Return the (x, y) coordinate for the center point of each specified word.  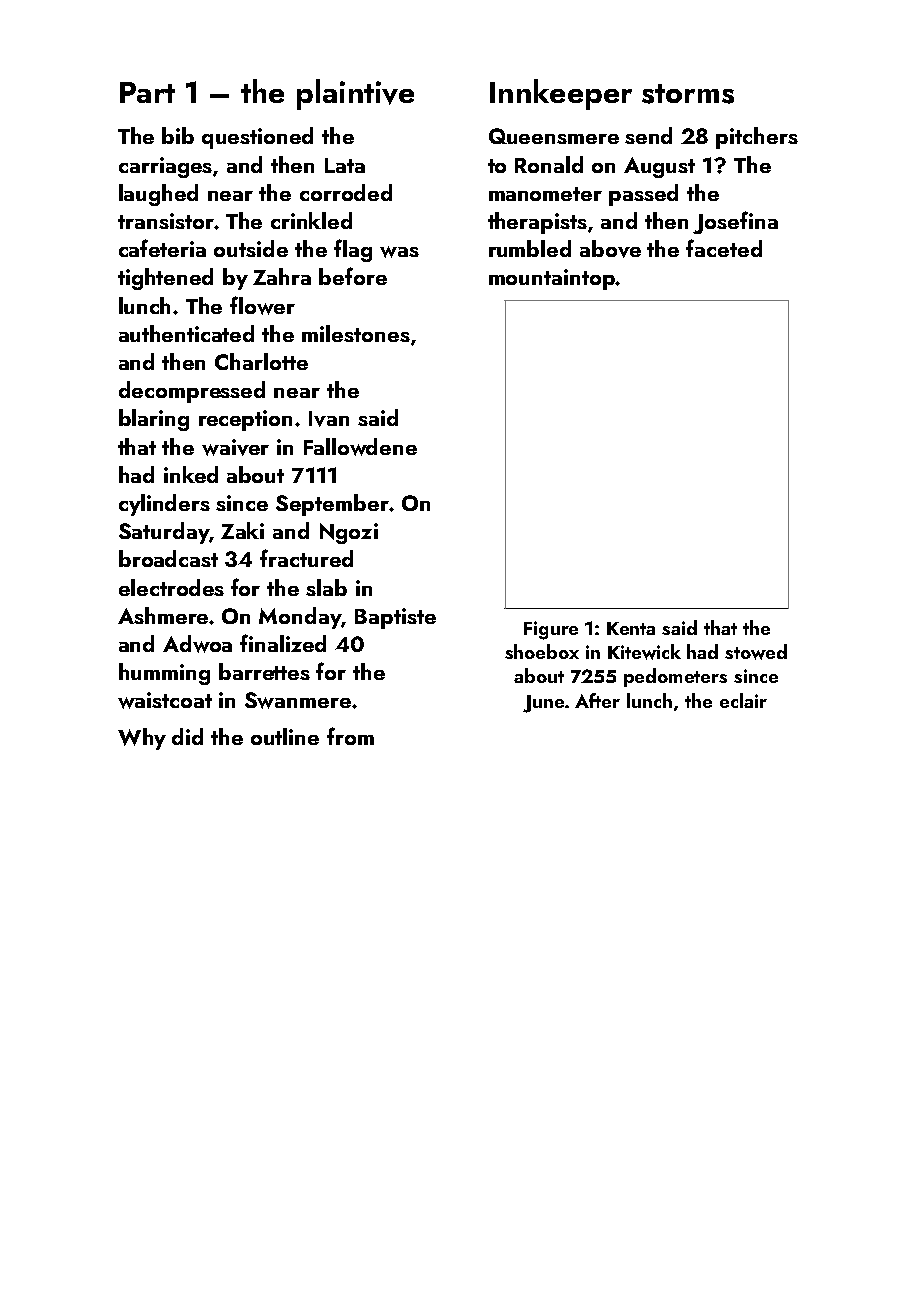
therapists (537, 223)
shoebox (542, 651)
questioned (257, 138)
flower (262, 305)
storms (688, 94)
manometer (545, 194)
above (610, 249)
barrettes (264, 671)
